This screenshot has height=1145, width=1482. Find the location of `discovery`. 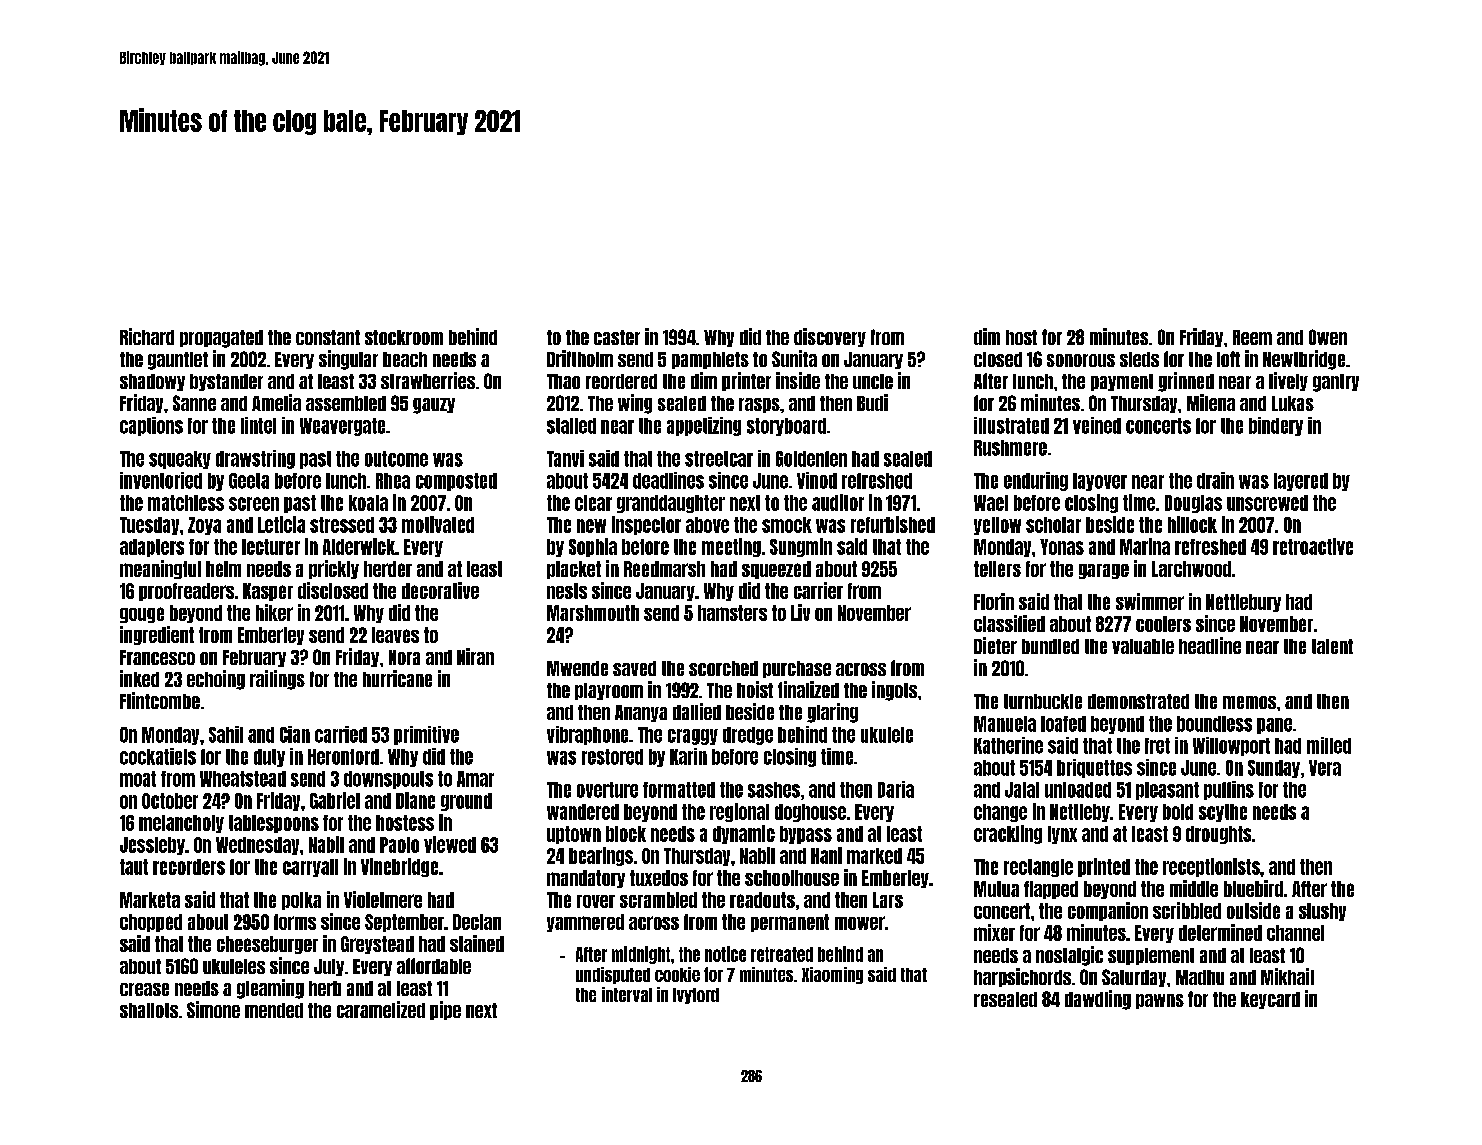

discovery is located at coordinates (830, 337).
